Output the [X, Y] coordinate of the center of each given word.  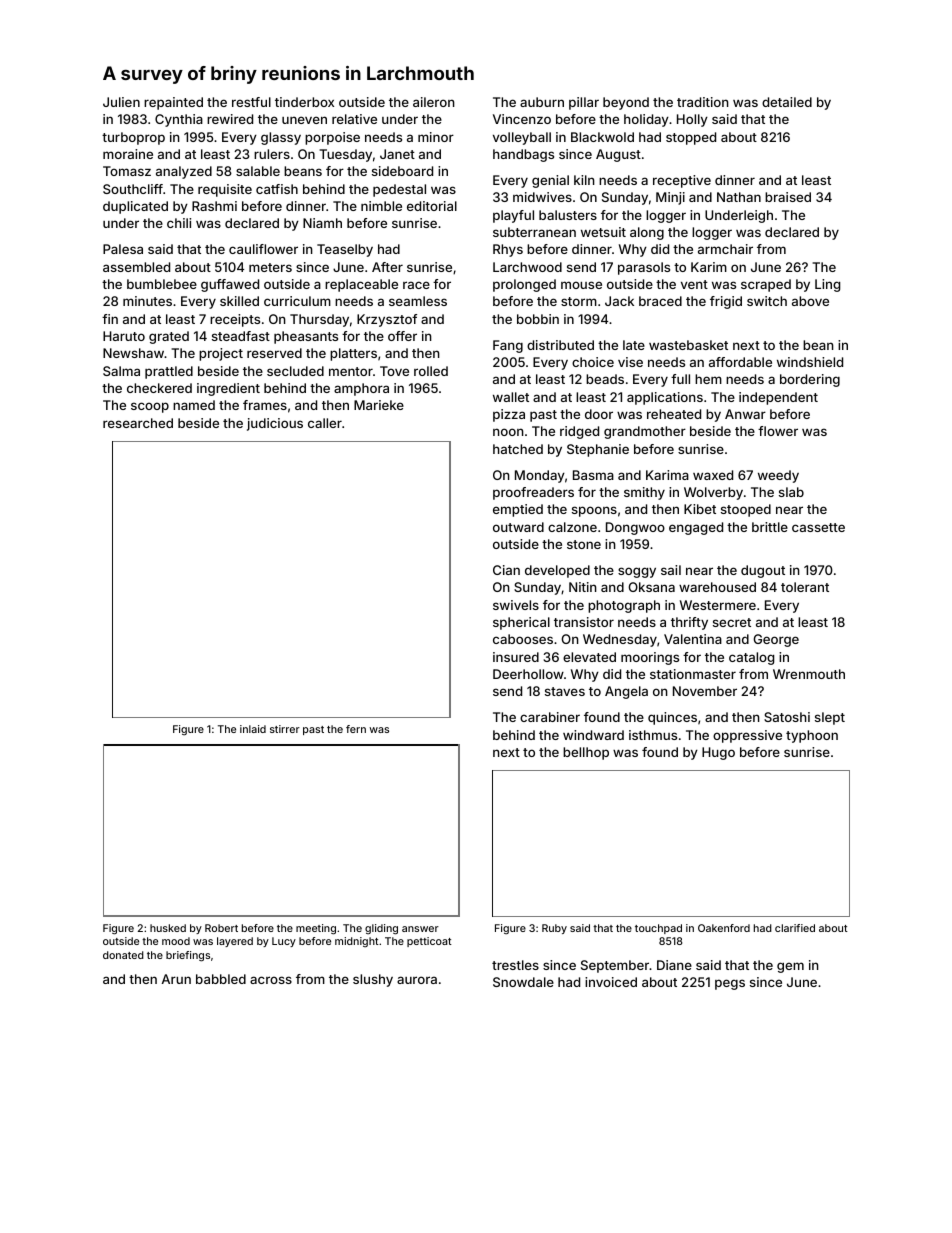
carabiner [550, 717]
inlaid [253, 729]
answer [420, 929]
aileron [434, 102]
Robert [221, 928]
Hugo [718, 753]
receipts [235, 320]
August [618, 155]
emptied [518, 510]
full [680, 379]
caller [325, 423]
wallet [511, 397]
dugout [763, 571]
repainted [173, 103]
